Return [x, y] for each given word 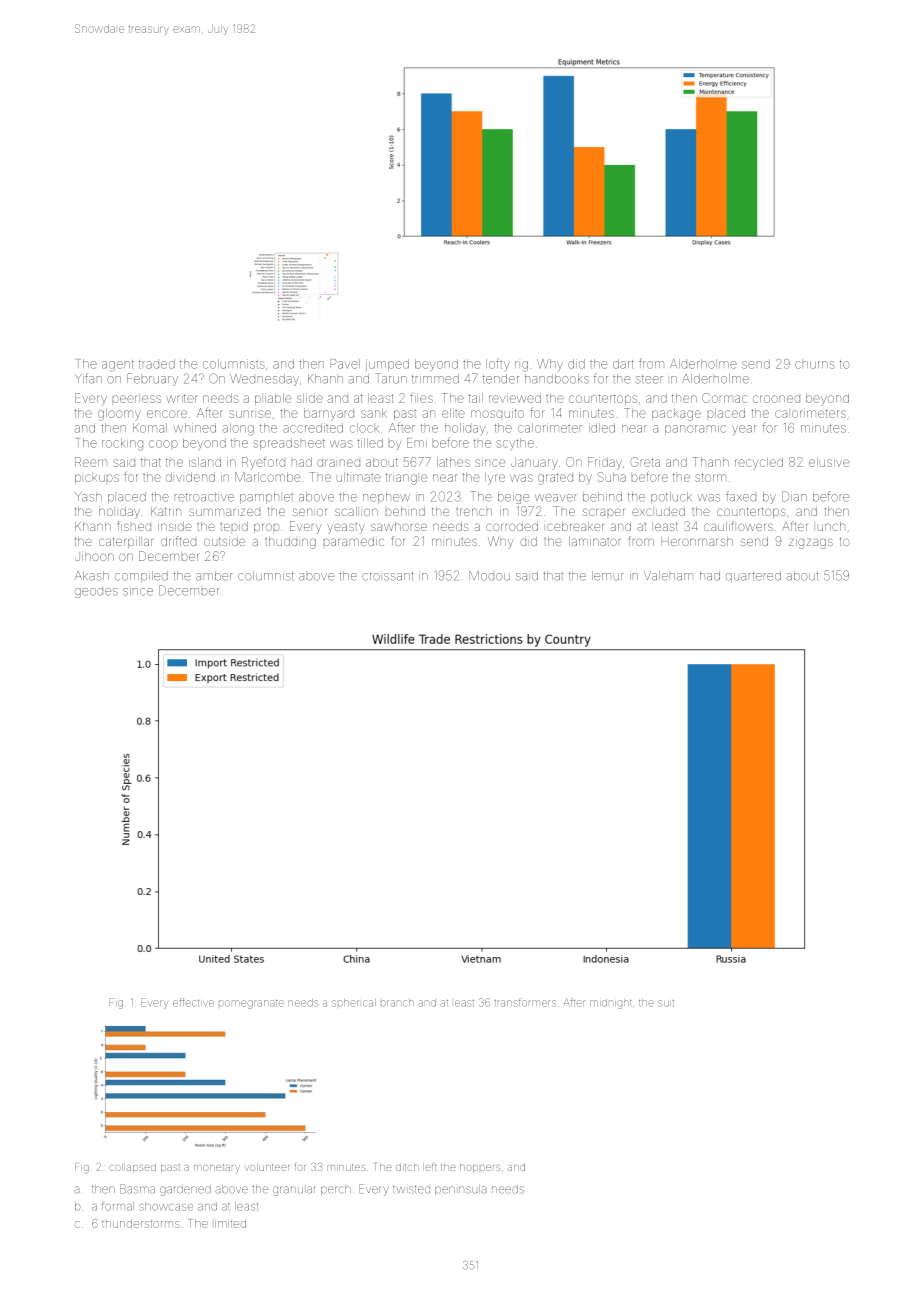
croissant [388, 576]
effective [193, 1002]
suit [666, 1003]
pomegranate [251, 1004]
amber [214, 576]
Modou [489, 576]
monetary [217, 1168]
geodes [96, 593]
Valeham [668, 576]
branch [397, 1003]
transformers [525, 1002]
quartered [753, 577]
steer [649, 379]
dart [623, 364]
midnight [611, 1004]
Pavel [345, 364]
